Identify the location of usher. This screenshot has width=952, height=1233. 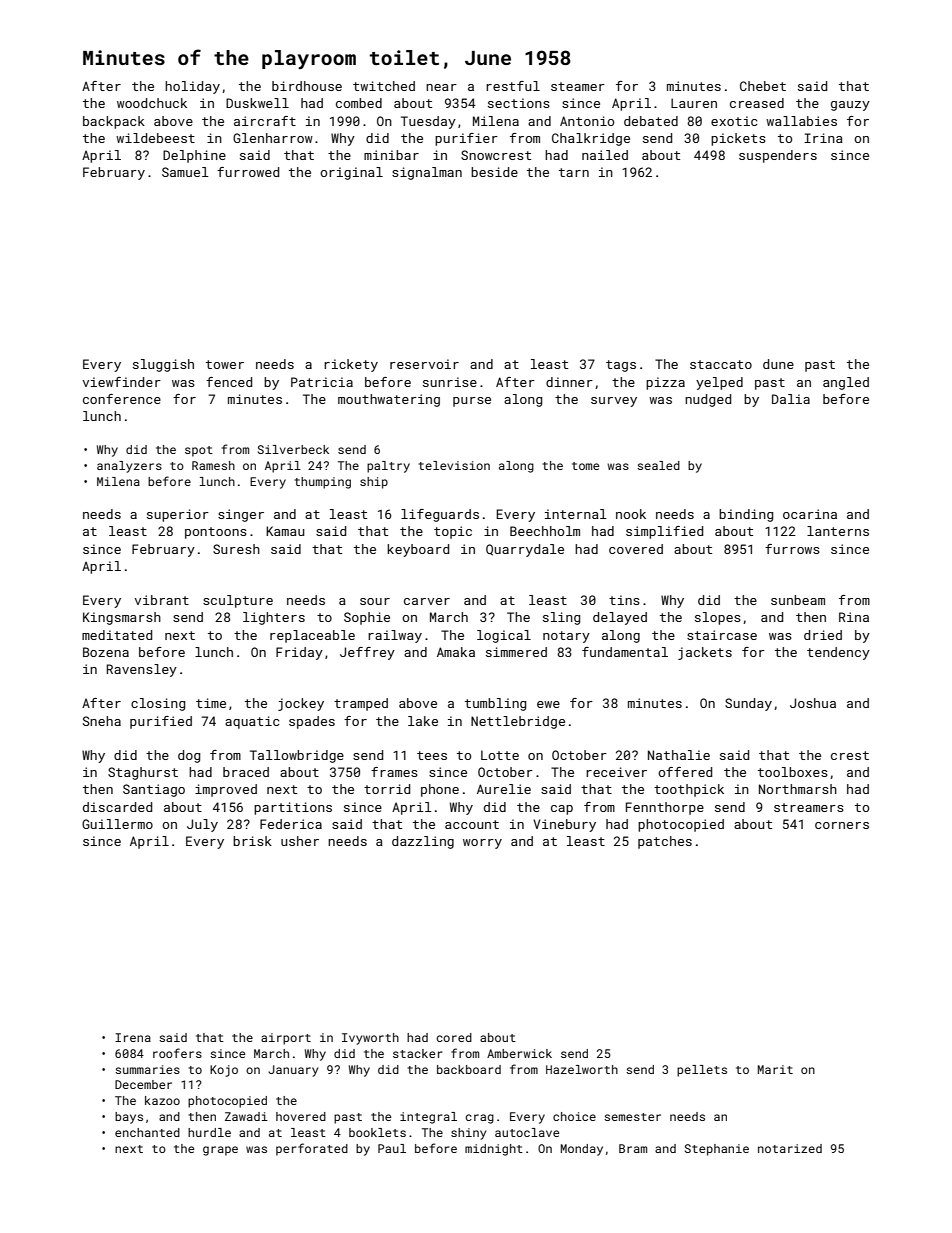
(300, 841).
